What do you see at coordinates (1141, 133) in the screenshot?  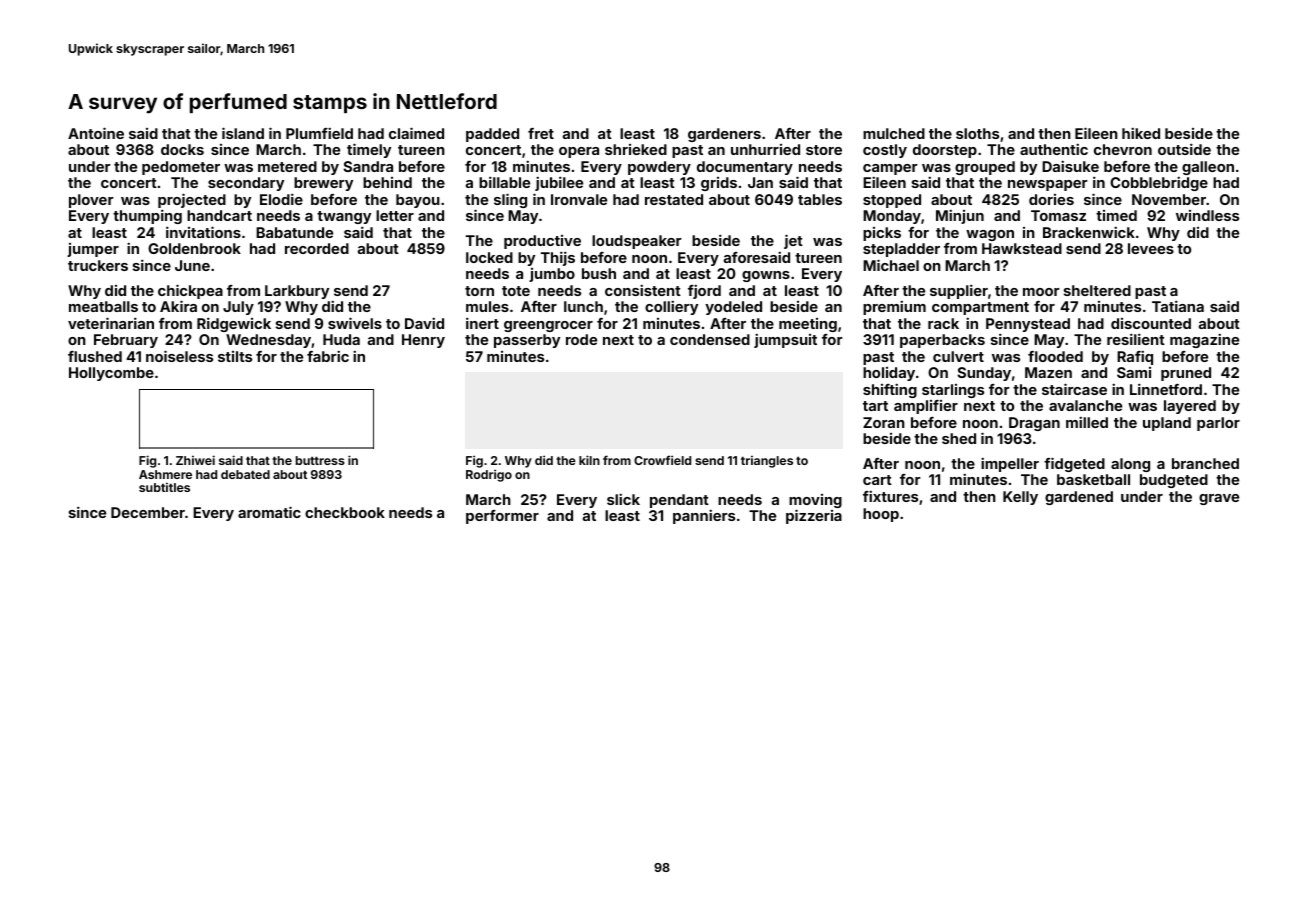 I see `hiked` at bounding box center [1141, 133].
